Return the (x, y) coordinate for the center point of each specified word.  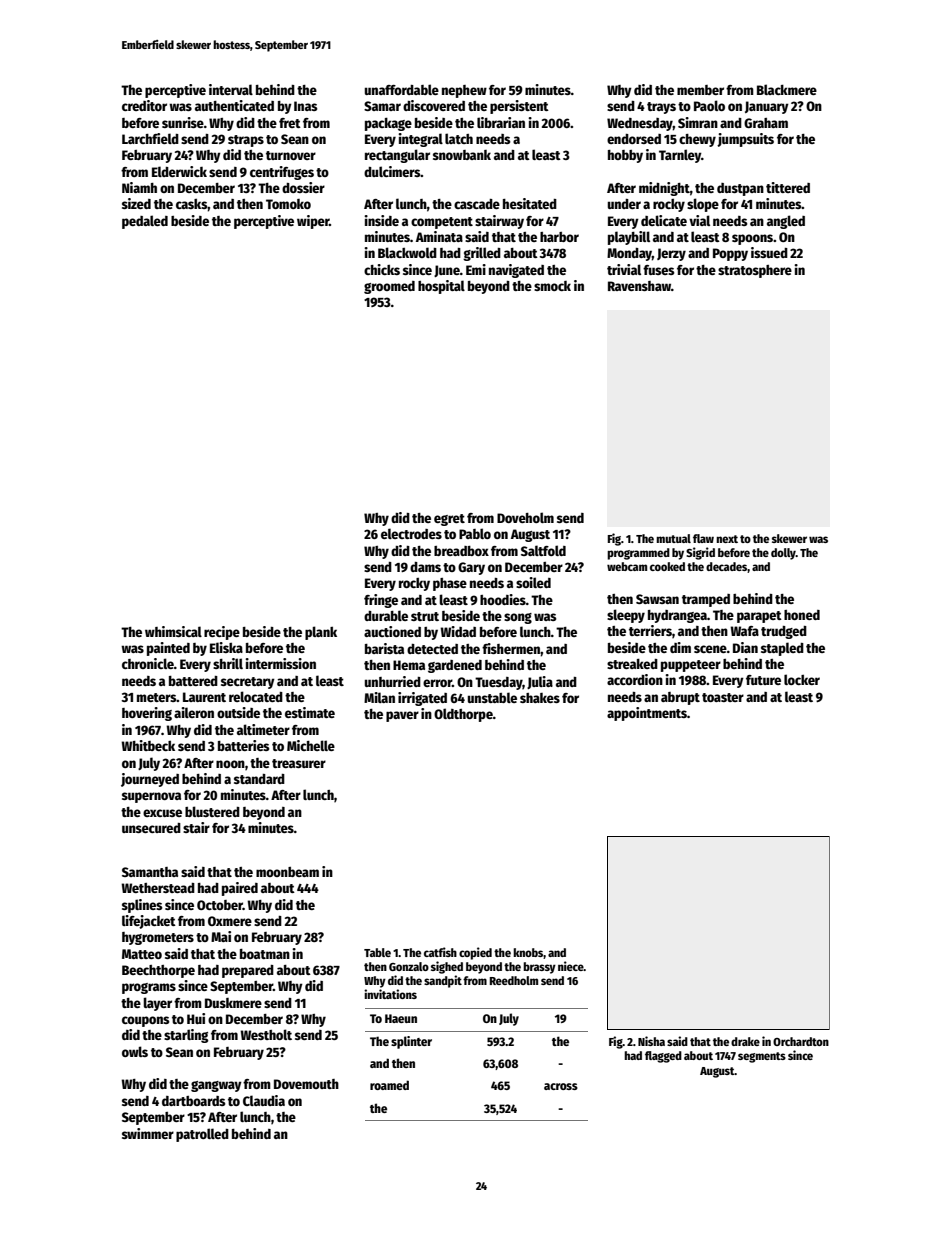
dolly (783, 554)
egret (449, 520)
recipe (222, 633)
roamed (389, 1085)
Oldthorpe (463, 715)
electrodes (411, 533)
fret (290, 123)
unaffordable (402, 89)
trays (661, 108)
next (727, 539)
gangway (216, 1086)
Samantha (150, 872)
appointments (647, 714)
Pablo (475, 533)
